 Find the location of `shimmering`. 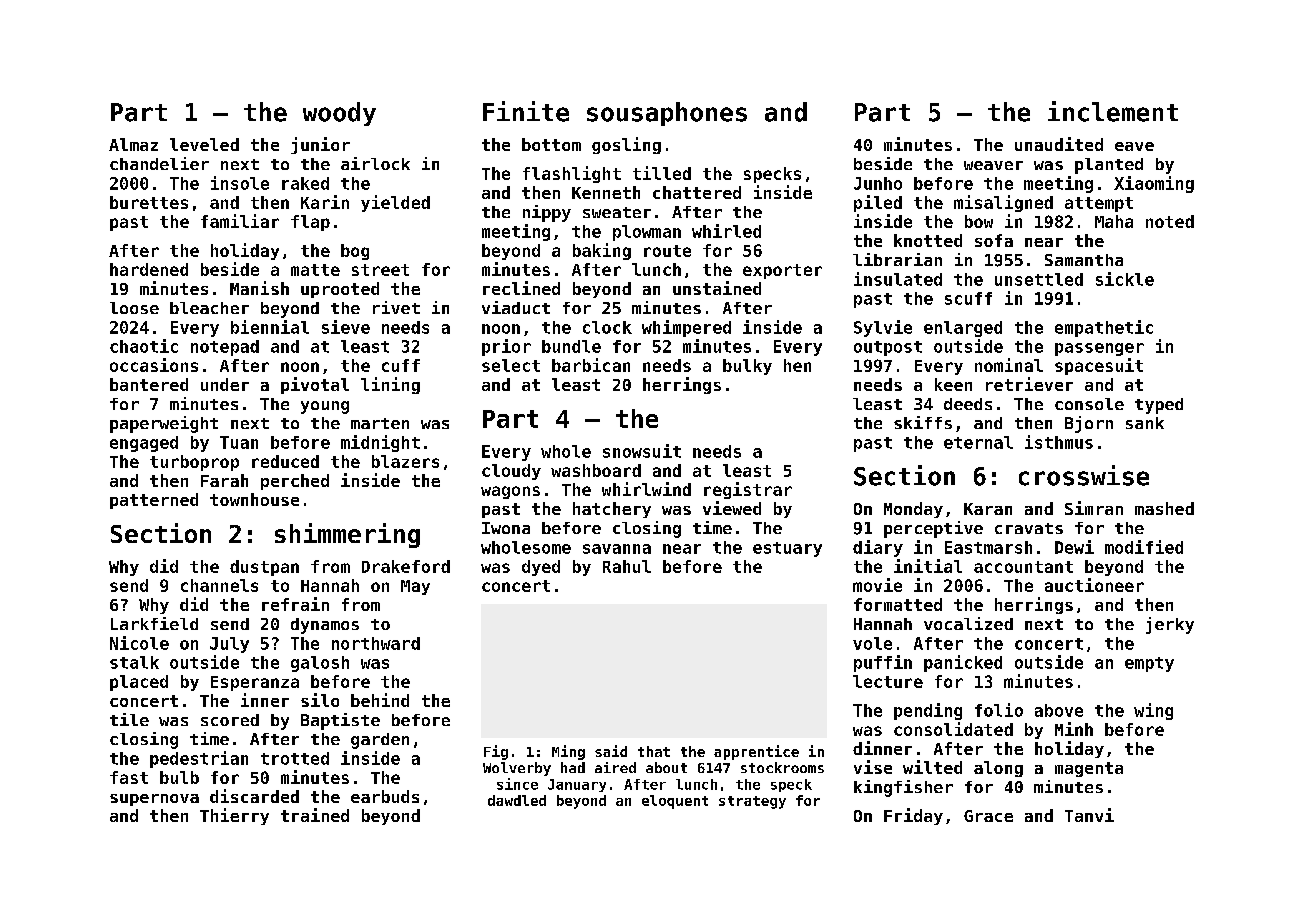

shimmering is located at coordinates (347, 535).
